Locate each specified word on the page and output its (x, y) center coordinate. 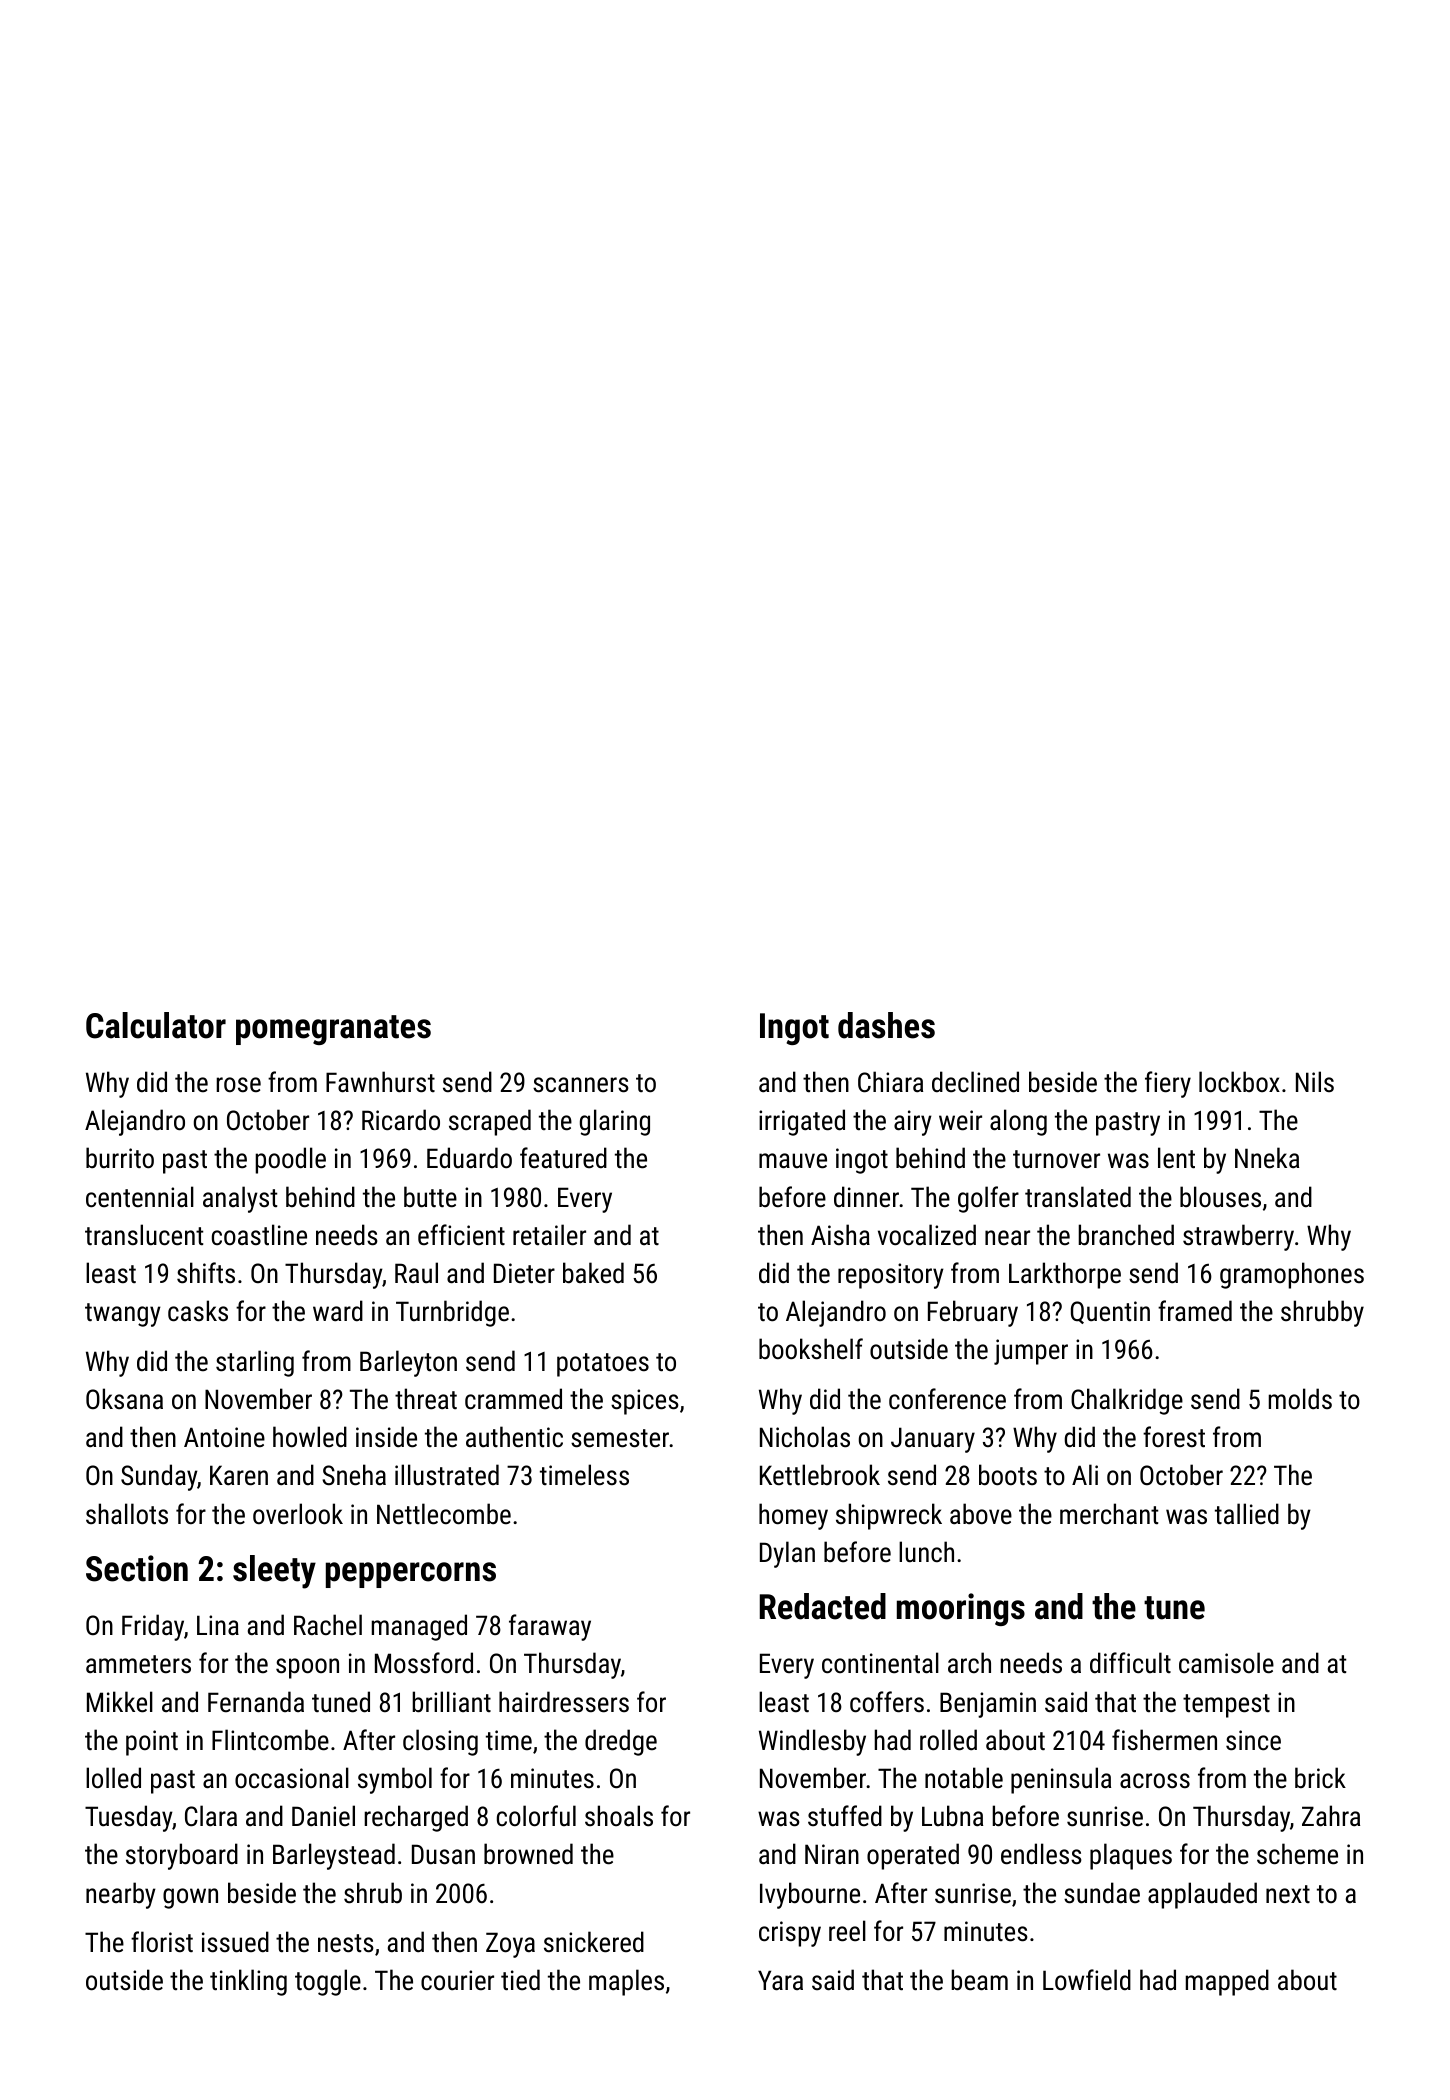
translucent (144, 1235)
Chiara (890, 1082)
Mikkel (120, 1702)
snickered (594, 1942)
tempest (1226, 1706)
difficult (1130, 1663)
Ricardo (401, 1120)
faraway (550, 1627)
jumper (1031, 1352)
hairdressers (564, 1702)
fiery (1168, 1084)
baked (593, 1273)
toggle (328, 1982)
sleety (274, 1572)
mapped (1227, 1982)
